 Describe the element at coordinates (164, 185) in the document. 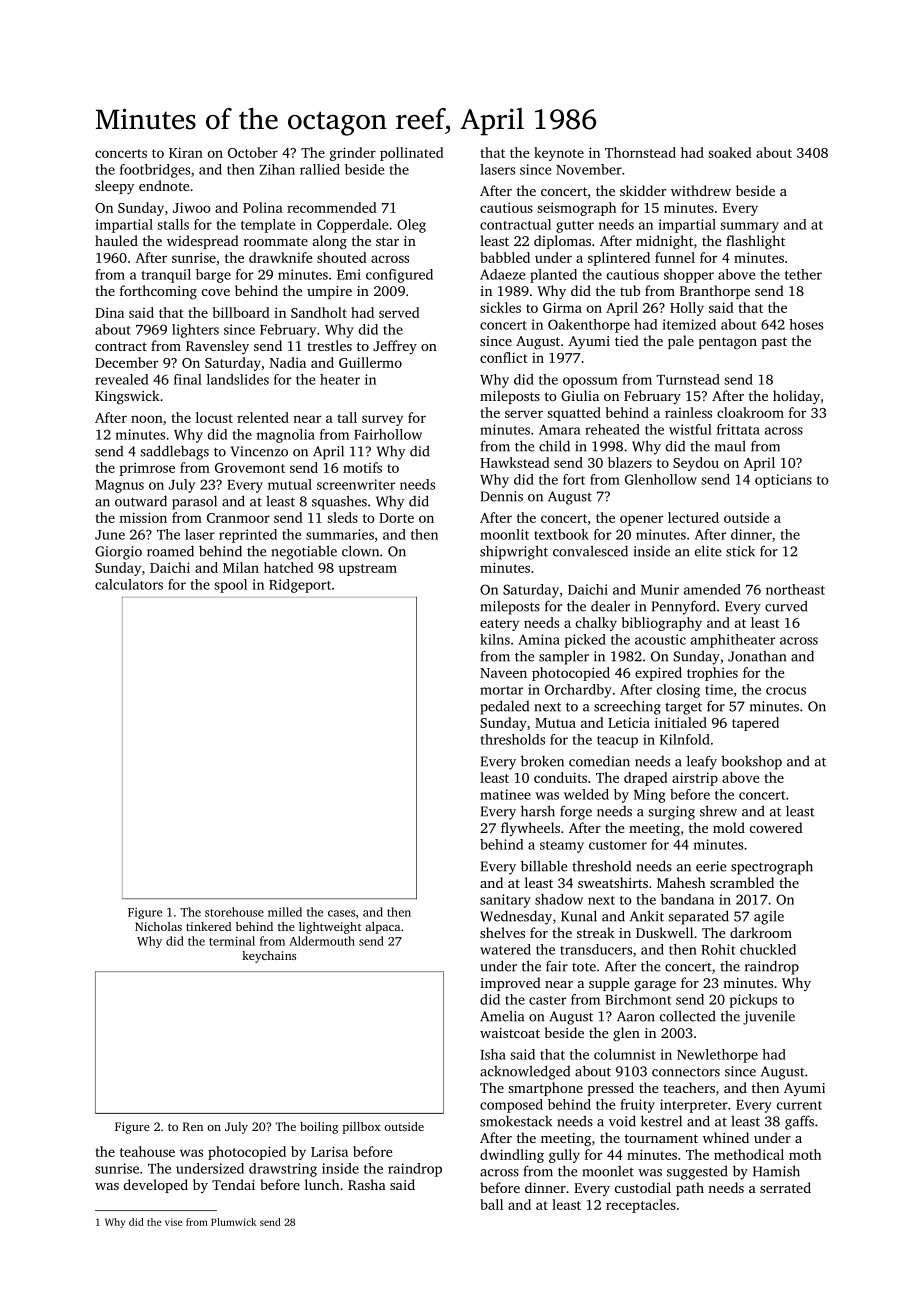

I see `endnote` at that location.
